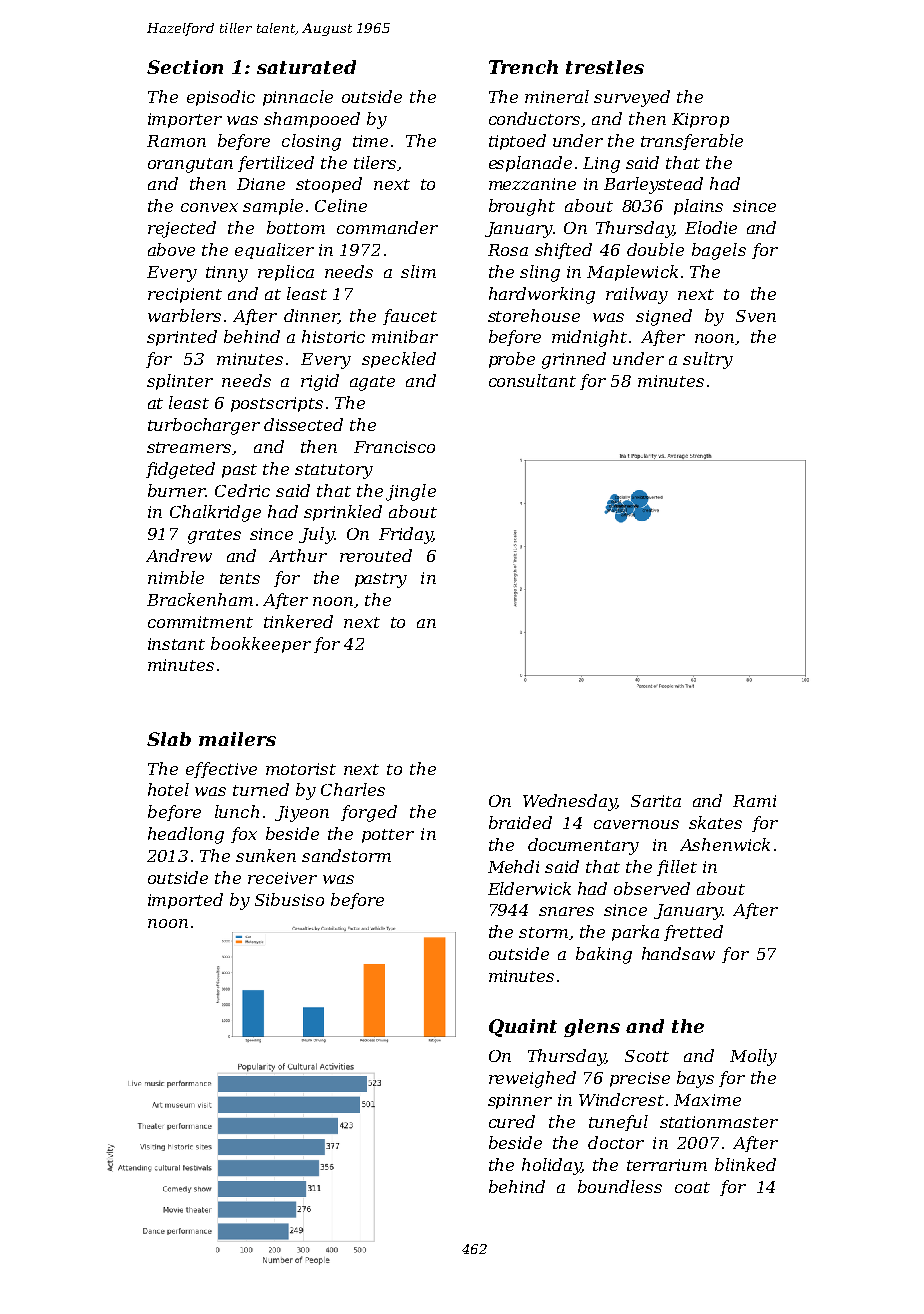 Image resolution: width=924 pixels, height=1314 pixels. Describe the element at coordinates (369, 813) in the image. I see `forged` at that location.
